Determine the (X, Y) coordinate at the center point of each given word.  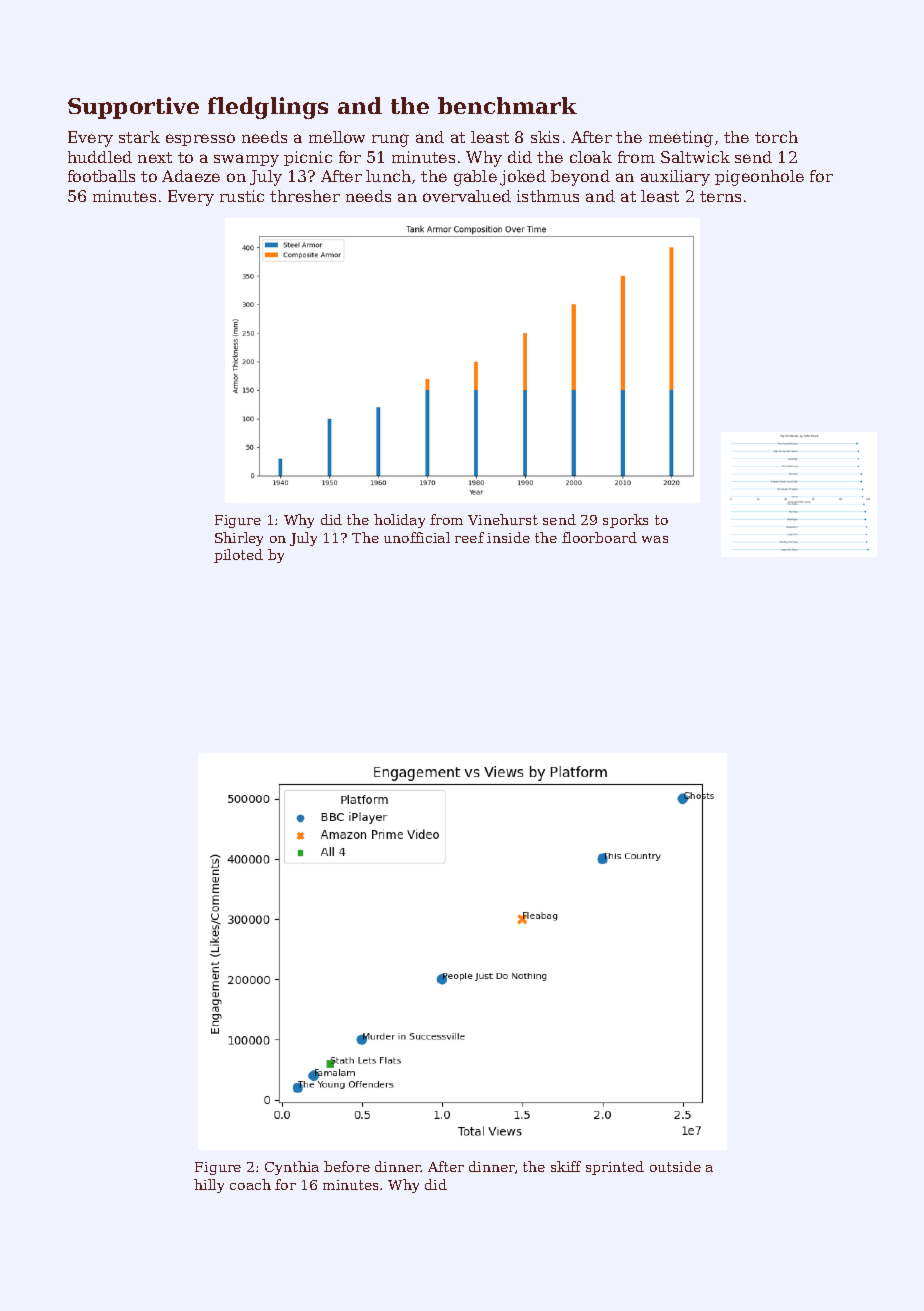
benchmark (507, 105)
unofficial (417, 537)
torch (776, 137)
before (347, 1166)
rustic (242, 196)
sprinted (615, 1168)
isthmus (548, 196)
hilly (209, 1186)
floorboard (599, 537)
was (655, 539)
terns (720, 196)
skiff (566, 1166)
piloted (238, 556)
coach (250, 1184)
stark (139, 137)
